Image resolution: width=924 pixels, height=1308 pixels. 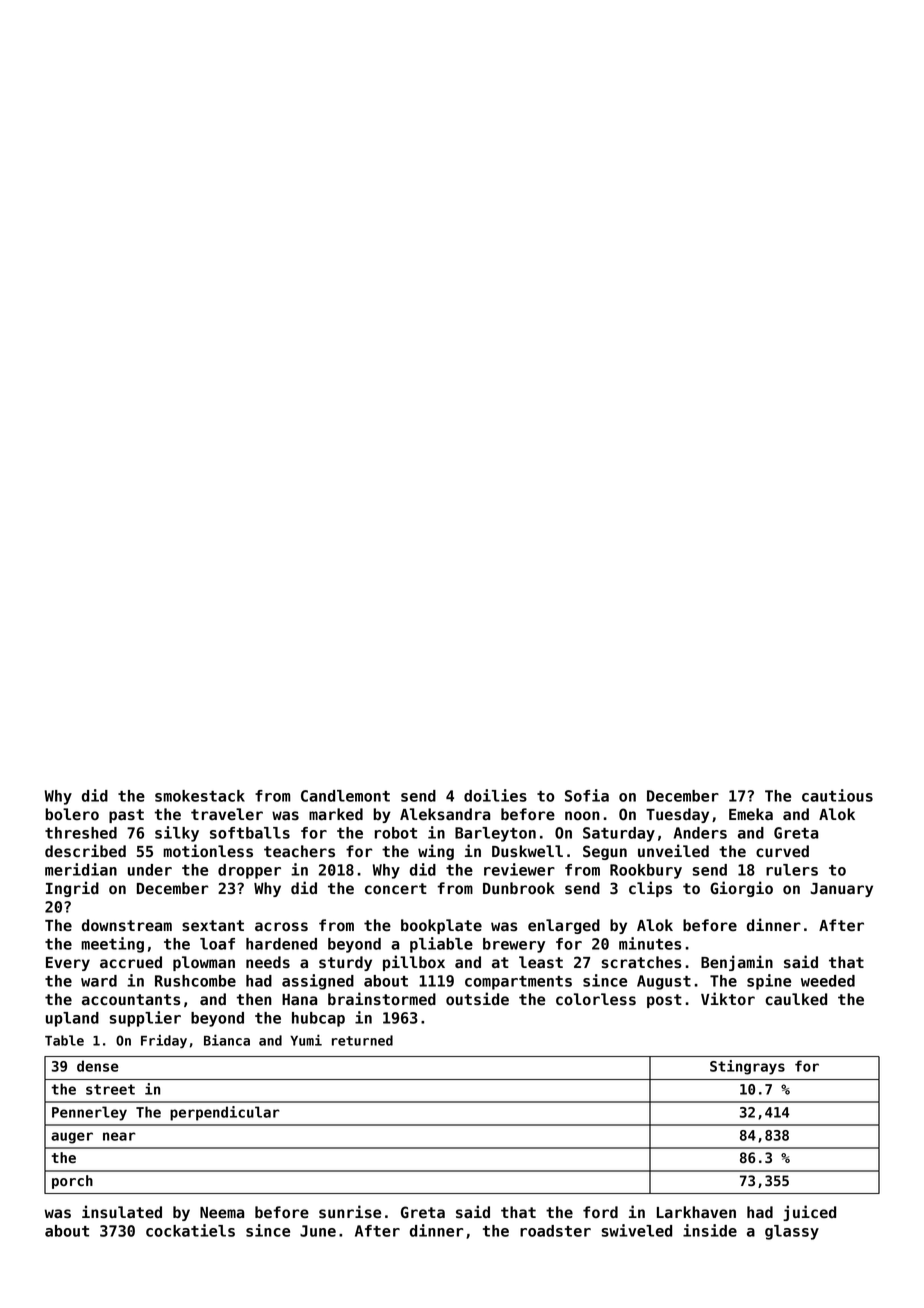 What do you see at coordinates (696, 1212) in the image?
I see `Larkhaven` at bounding box center [696, 1212].
